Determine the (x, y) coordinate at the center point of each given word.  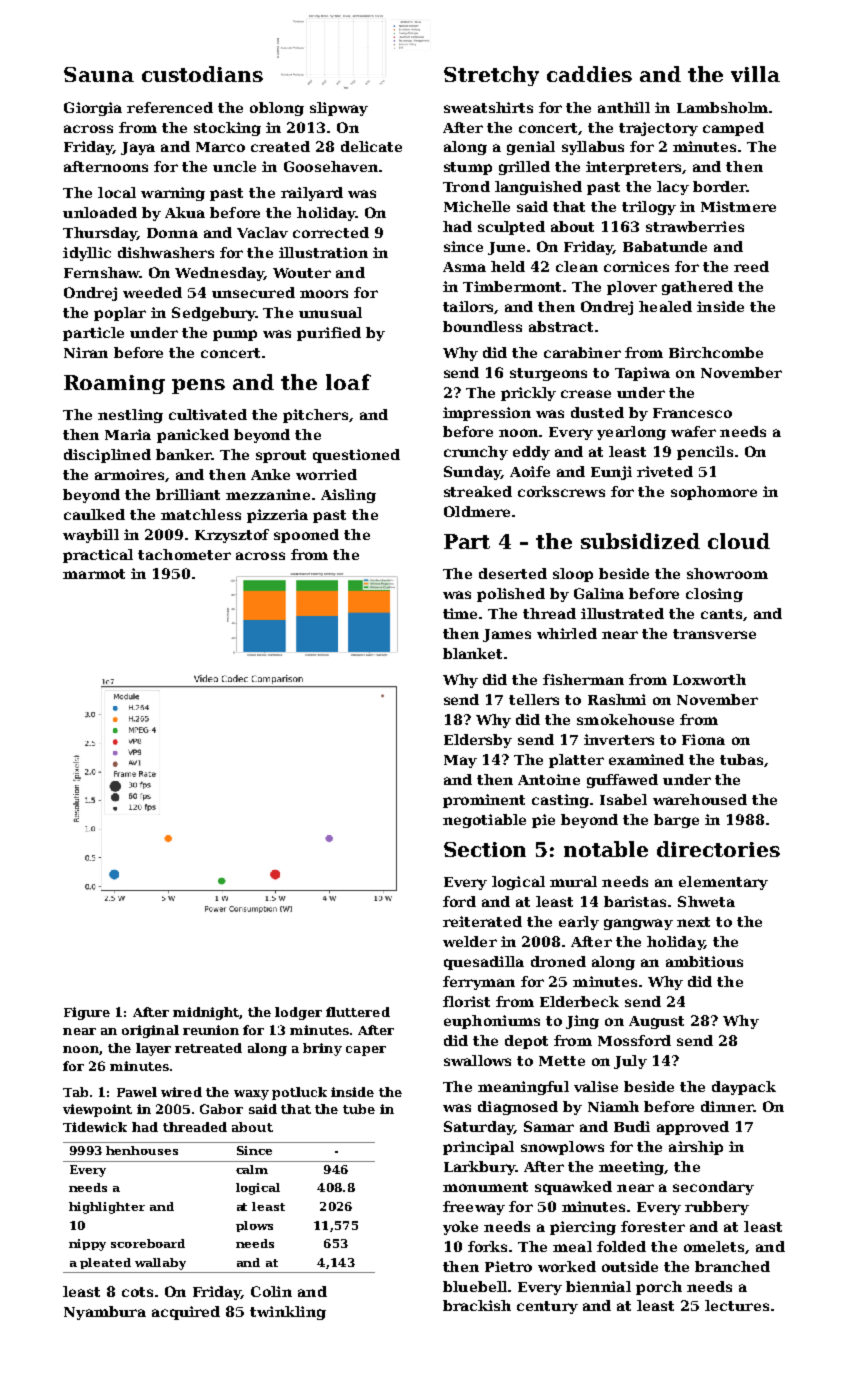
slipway (339, 109)
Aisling (348, 496)
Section (485, 849)
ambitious (704, 961)
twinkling (288, 1313)
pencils (705, 453)
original (150, 1031)
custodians (202, 74)
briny (322, 1049)
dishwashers (166, 252)
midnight (206, 1013)
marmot (94, 574)
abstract (561, 326)
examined (646, 759)
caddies (589, 74)
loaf (348, 382)
